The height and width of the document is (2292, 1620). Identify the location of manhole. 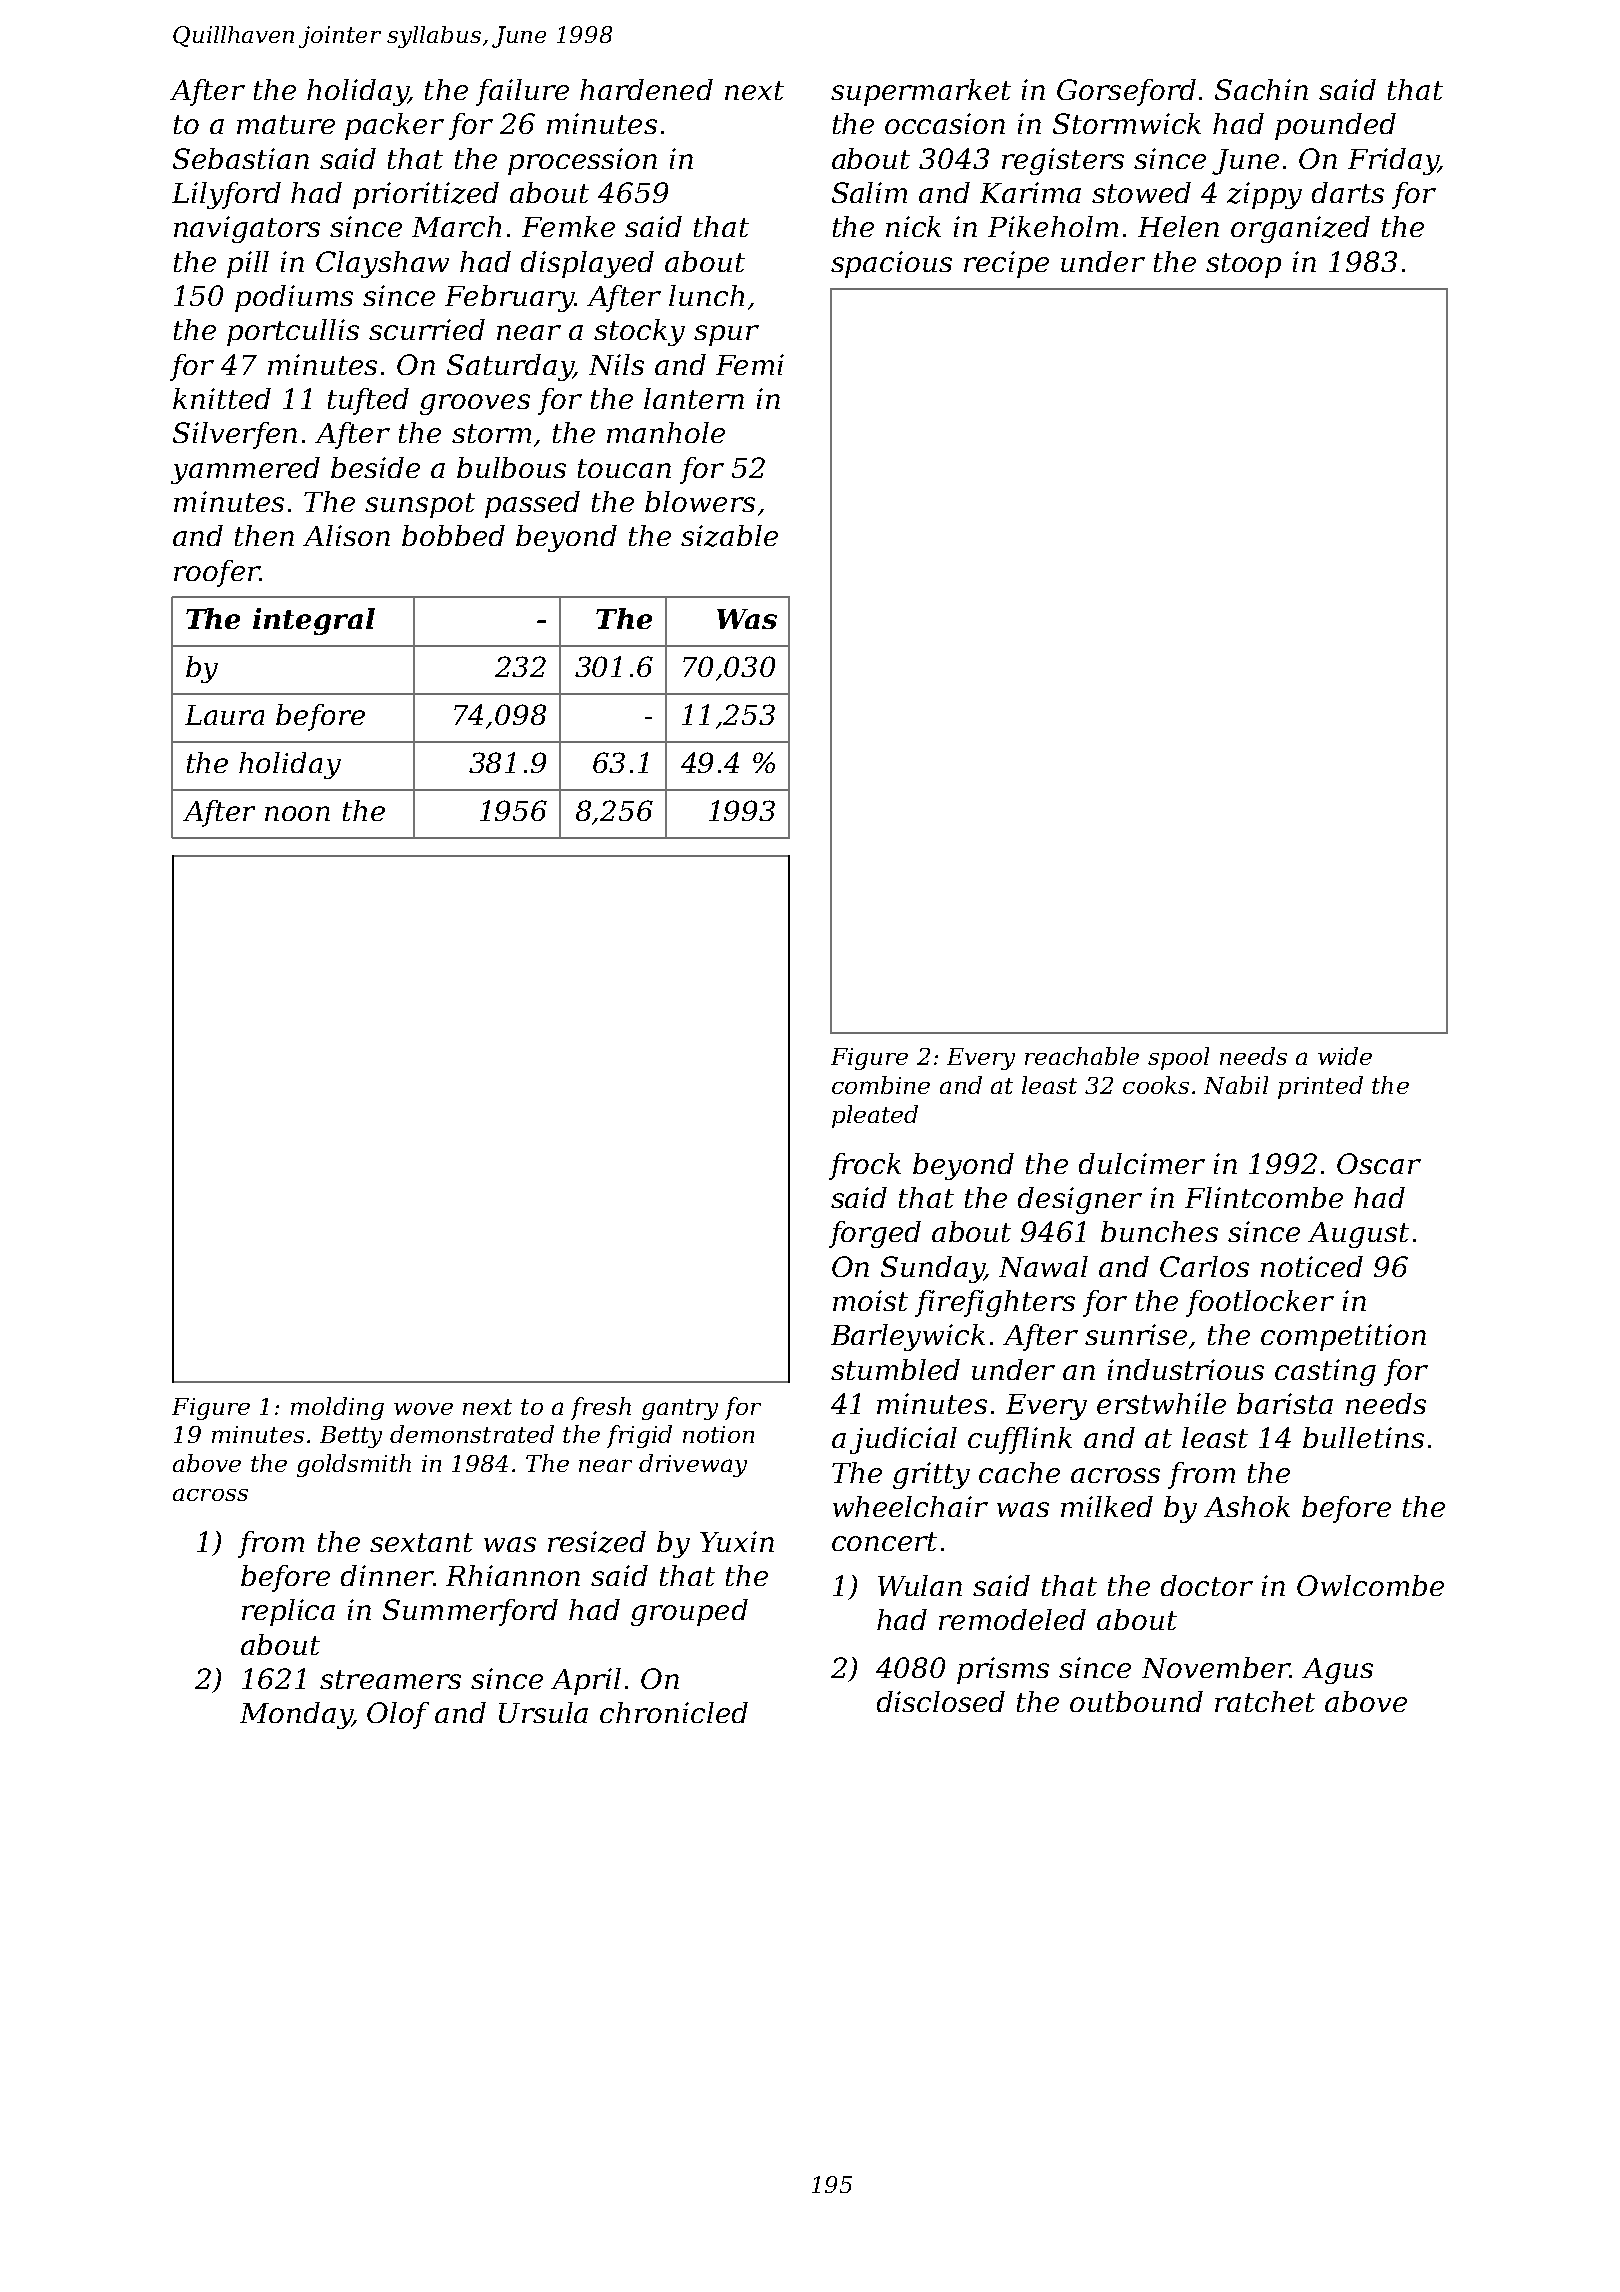
(666, 432).
